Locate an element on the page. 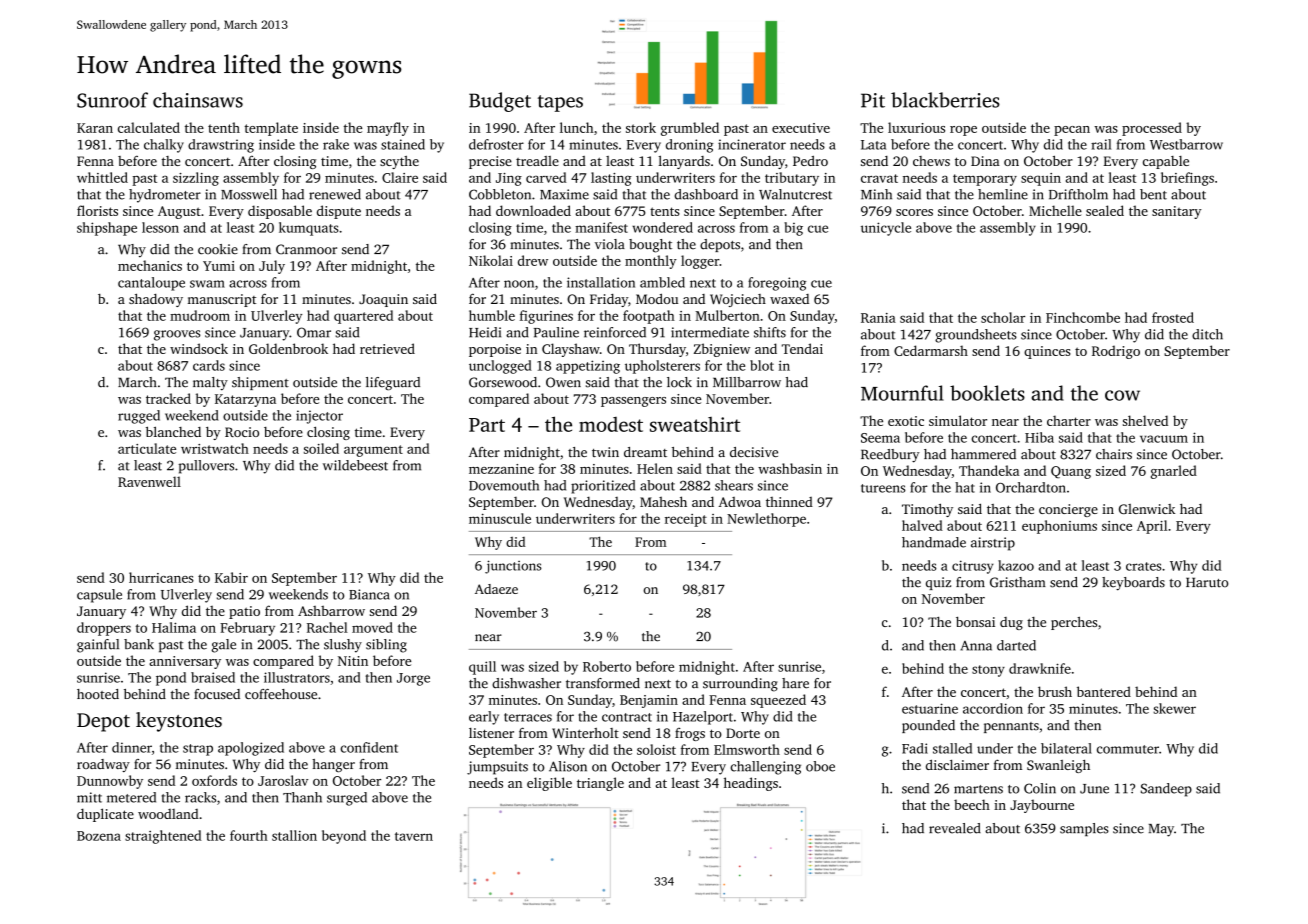 This image has height=924, width=1308. Ravenwell is located at coordinates (149, 481).
